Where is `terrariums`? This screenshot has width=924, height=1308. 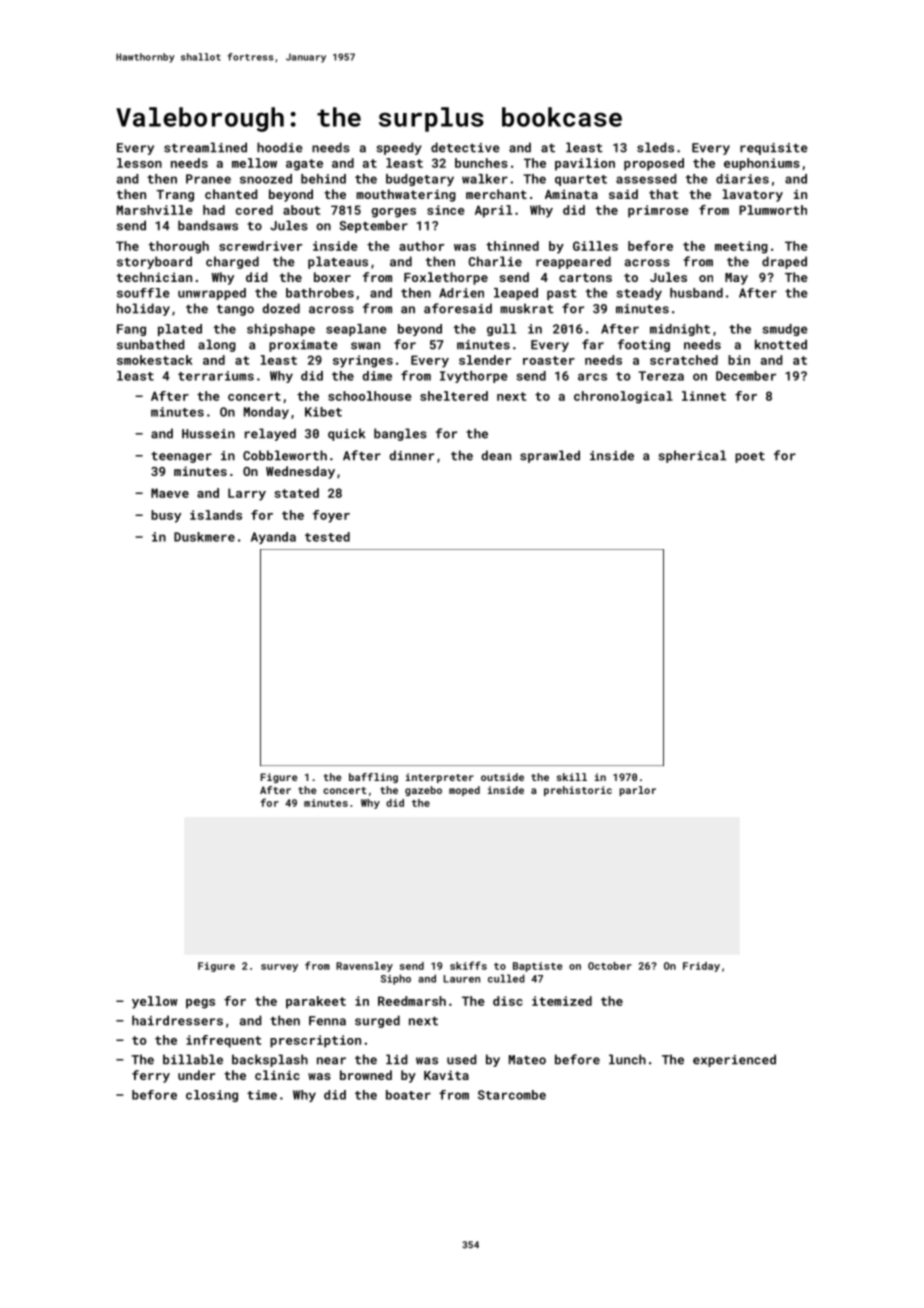 terrariums is located at coordinates (216, 376).
